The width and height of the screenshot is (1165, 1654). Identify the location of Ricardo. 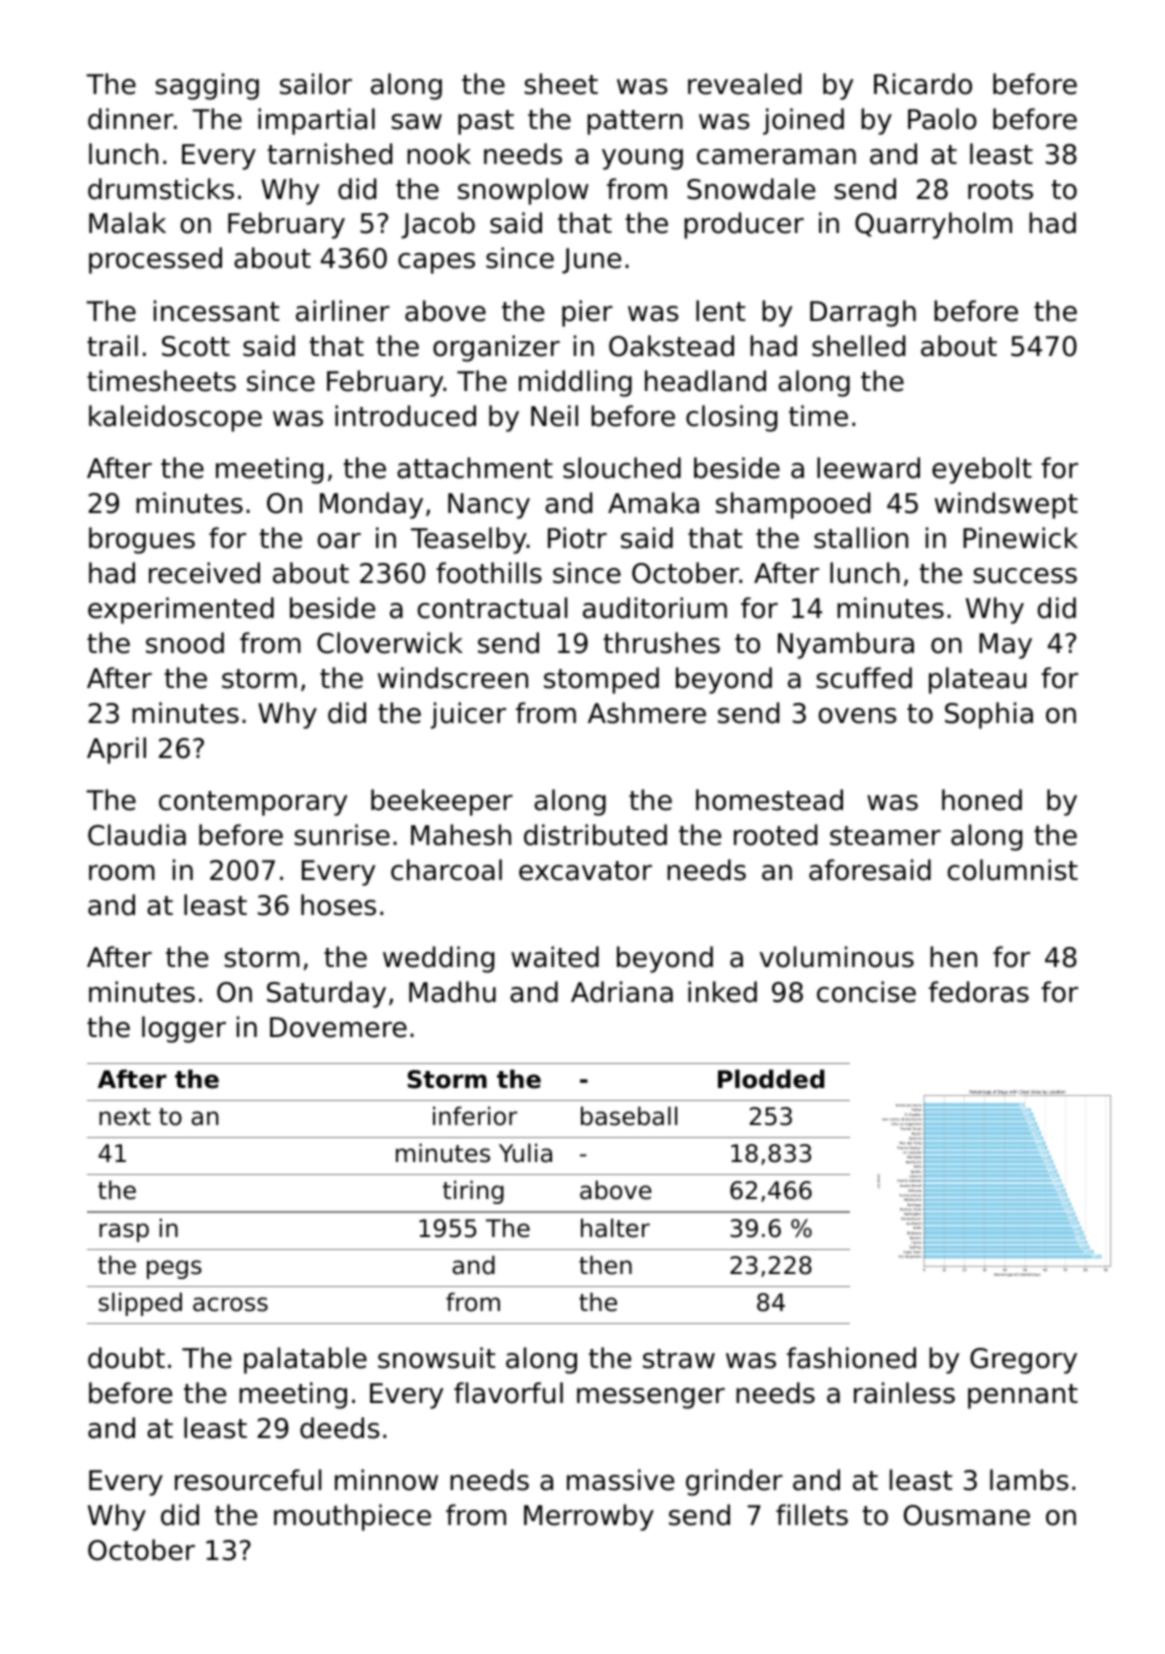
(923, 84).
